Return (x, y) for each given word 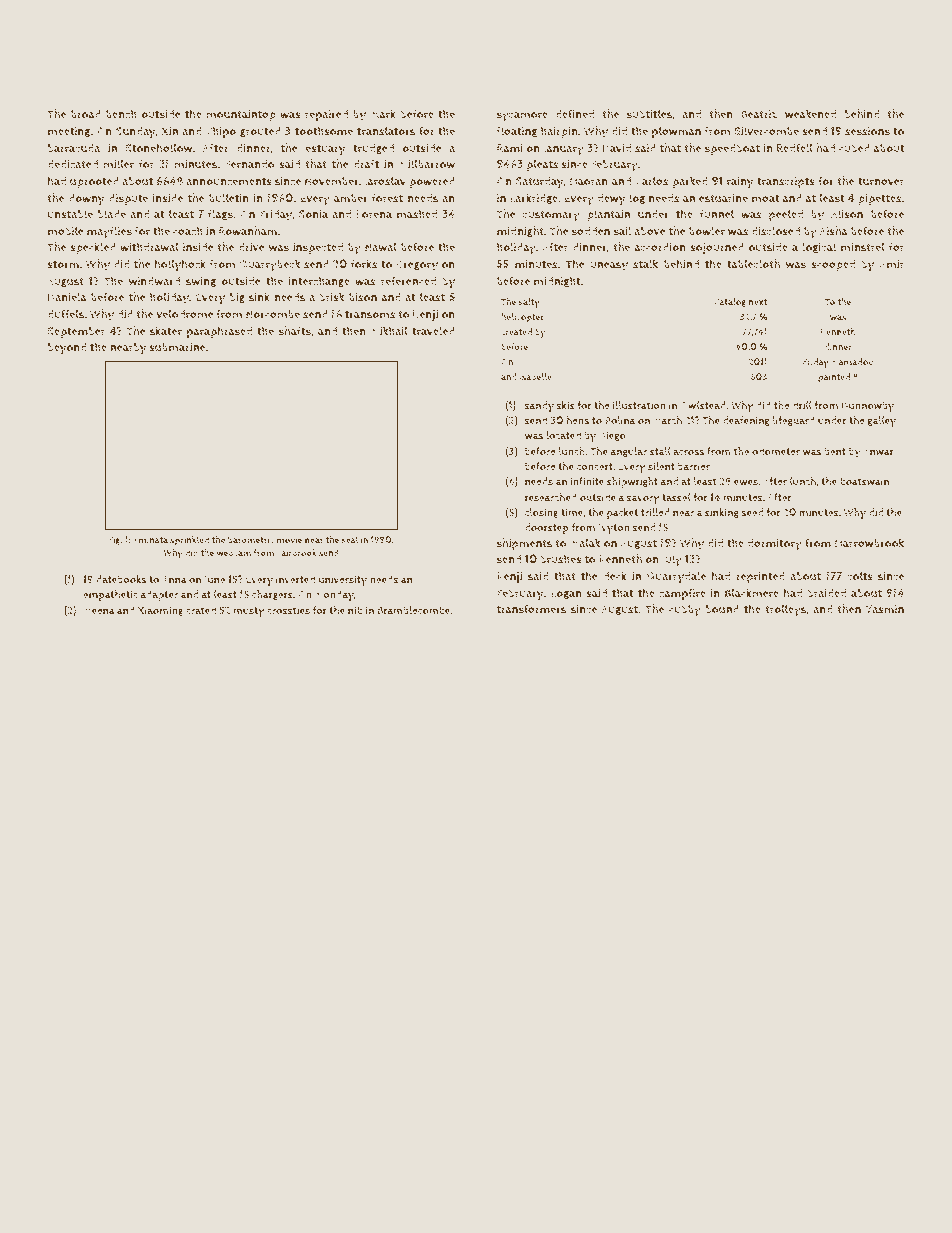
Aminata (150, 539)
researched (551, 497)
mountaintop (241, 115)
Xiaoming (160, 611)
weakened (810, 114)
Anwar (878, 452)
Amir (891, 264)
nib (355, 610)
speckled (93, 248)
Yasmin (885, 609)
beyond (67, 348)
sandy (539, 407)
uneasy (609, 267)
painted (834, 378)
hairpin (559, 132)
